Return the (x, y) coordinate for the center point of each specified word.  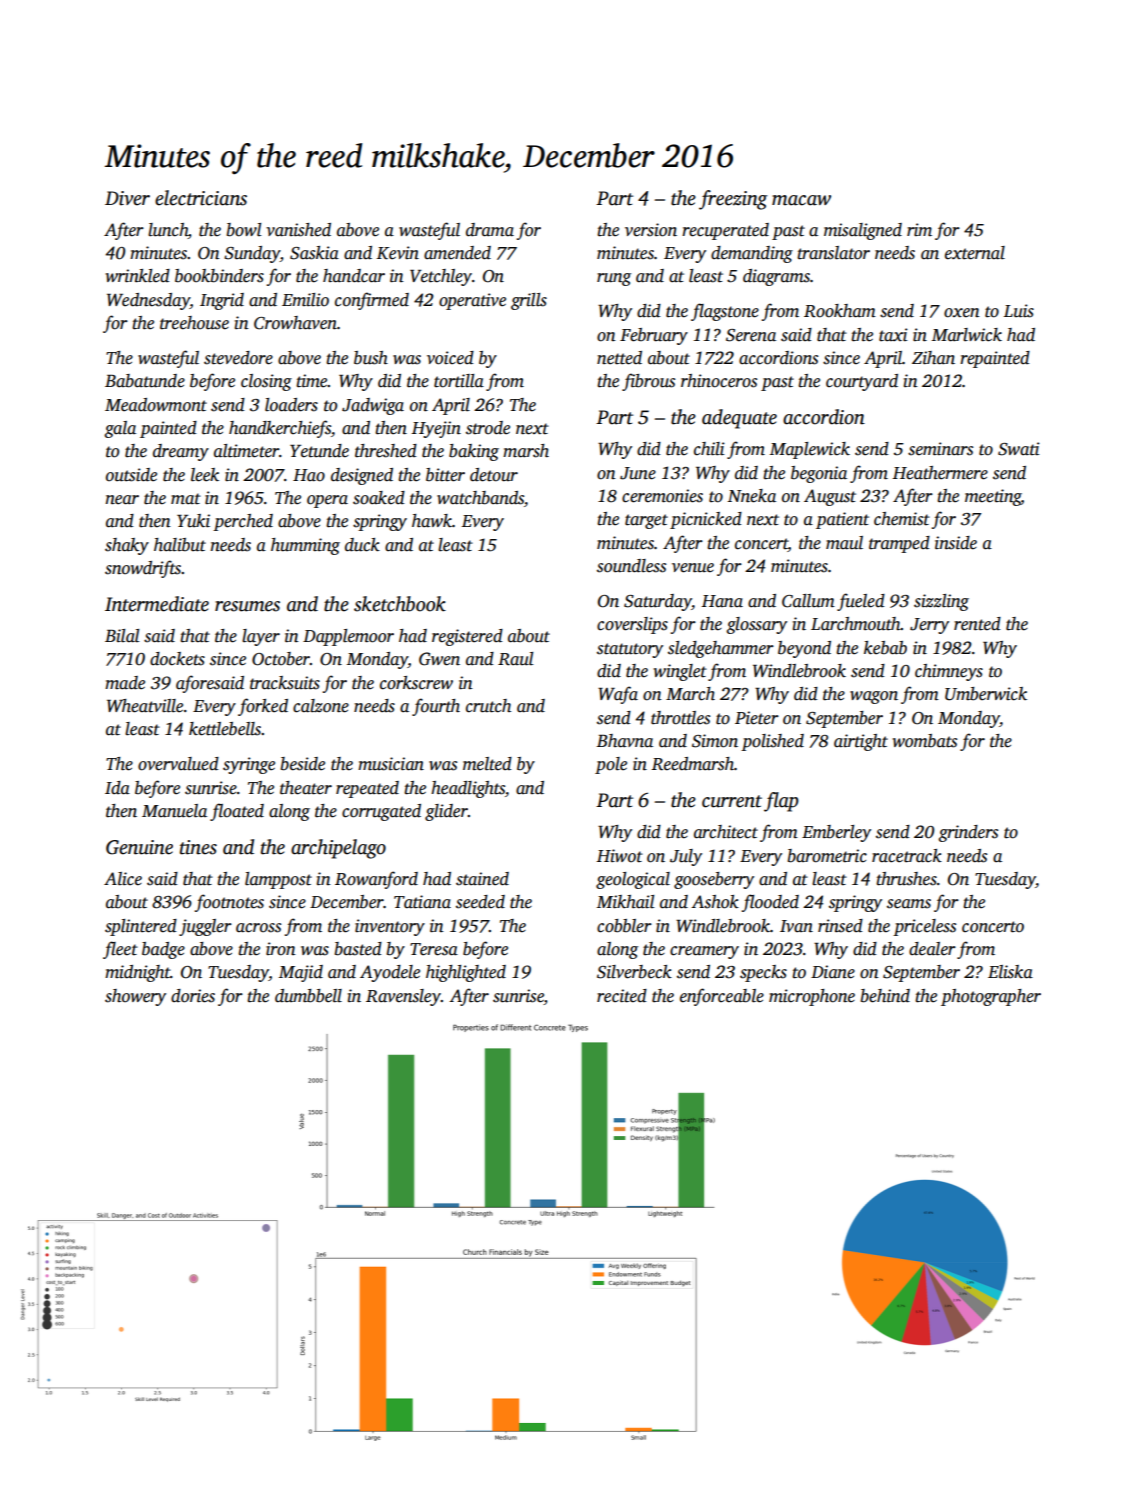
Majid (301, 973)
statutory (630, 650)
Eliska (1010, 972)
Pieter (757, 718)
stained (482, 879)
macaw (801, 200)
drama (490, 230)
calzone (321, 706)
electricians (201, 198)
